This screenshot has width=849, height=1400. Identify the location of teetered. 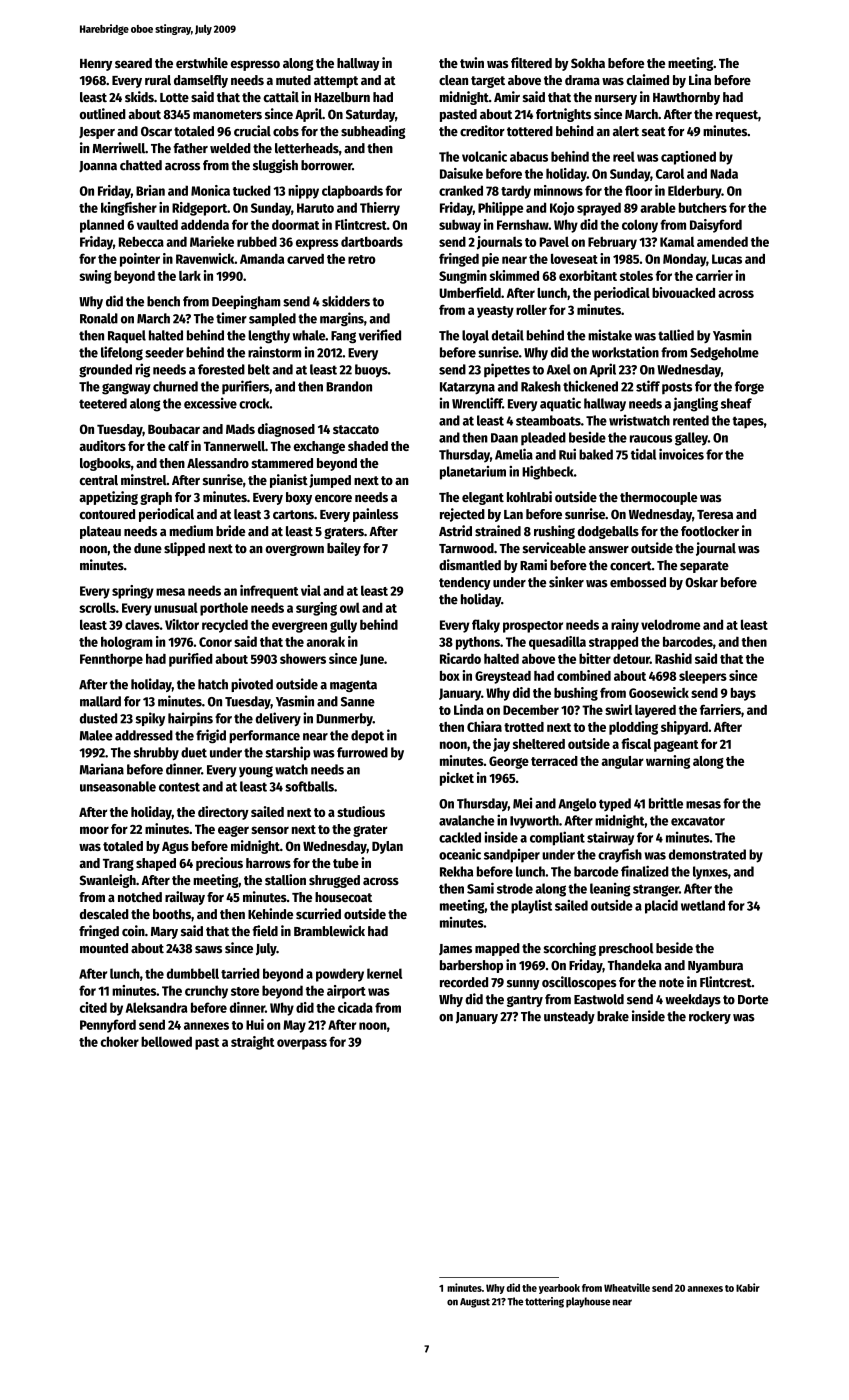
(103, 403).
